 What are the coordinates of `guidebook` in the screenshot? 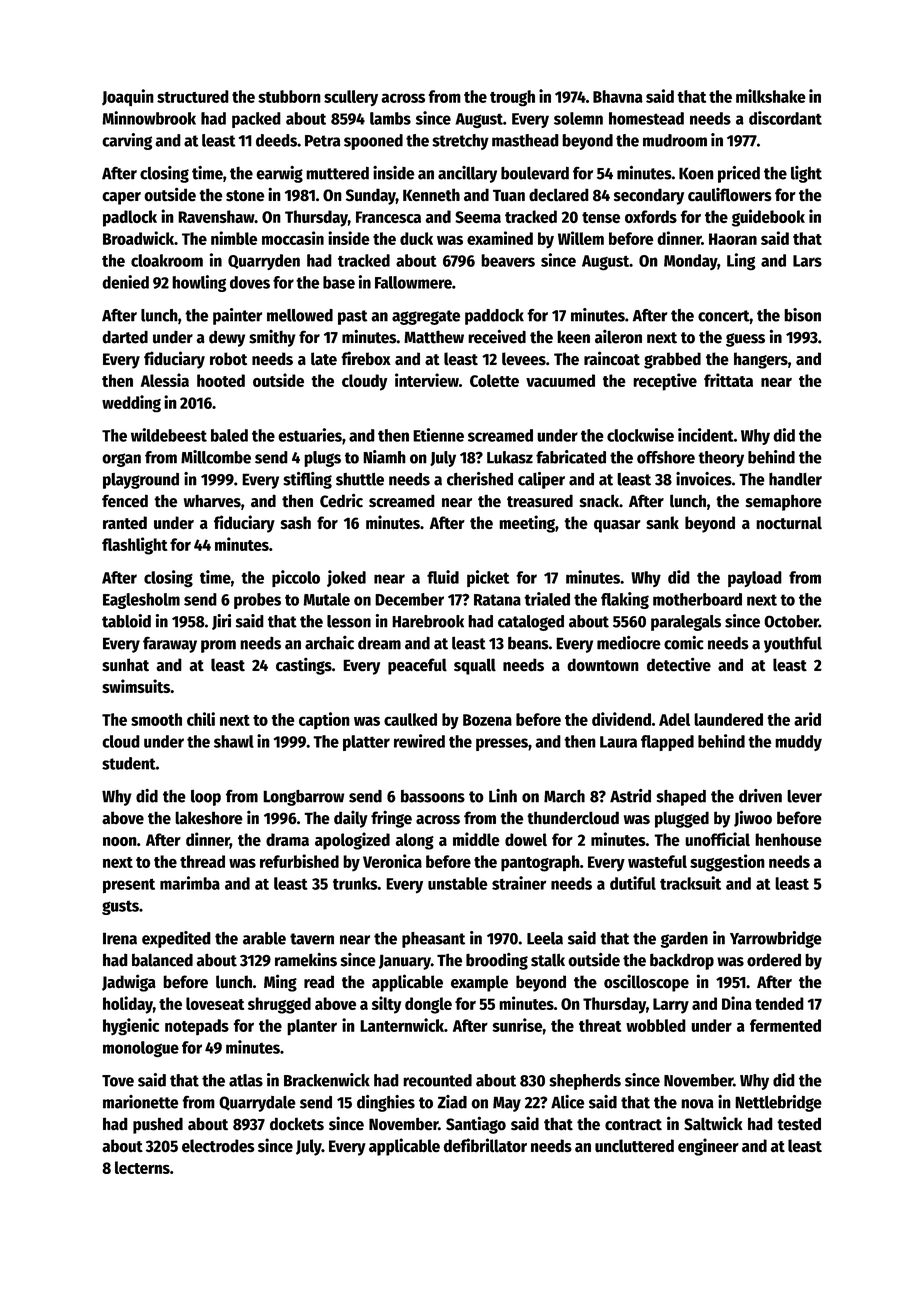 It's located at (768, 218).
